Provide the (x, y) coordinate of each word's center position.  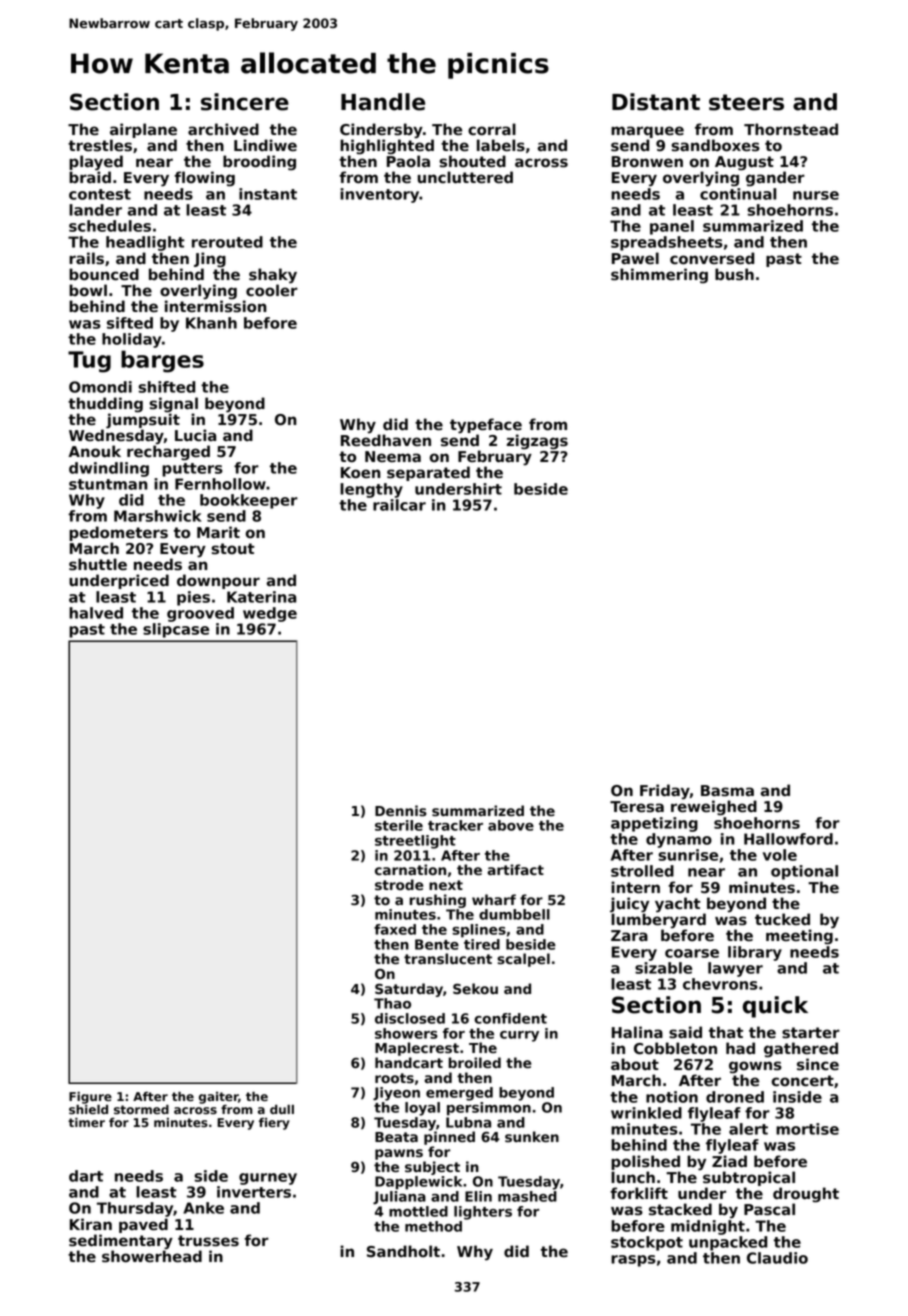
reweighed (714, 808)
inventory (379, 195)
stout (233, 549)
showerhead (152, 1256)
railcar (399, 505)
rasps (633, 1261)
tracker (455, 825)
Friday (665, 792)
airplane (143, 130)
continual (738, 194)
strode (399, 884)
